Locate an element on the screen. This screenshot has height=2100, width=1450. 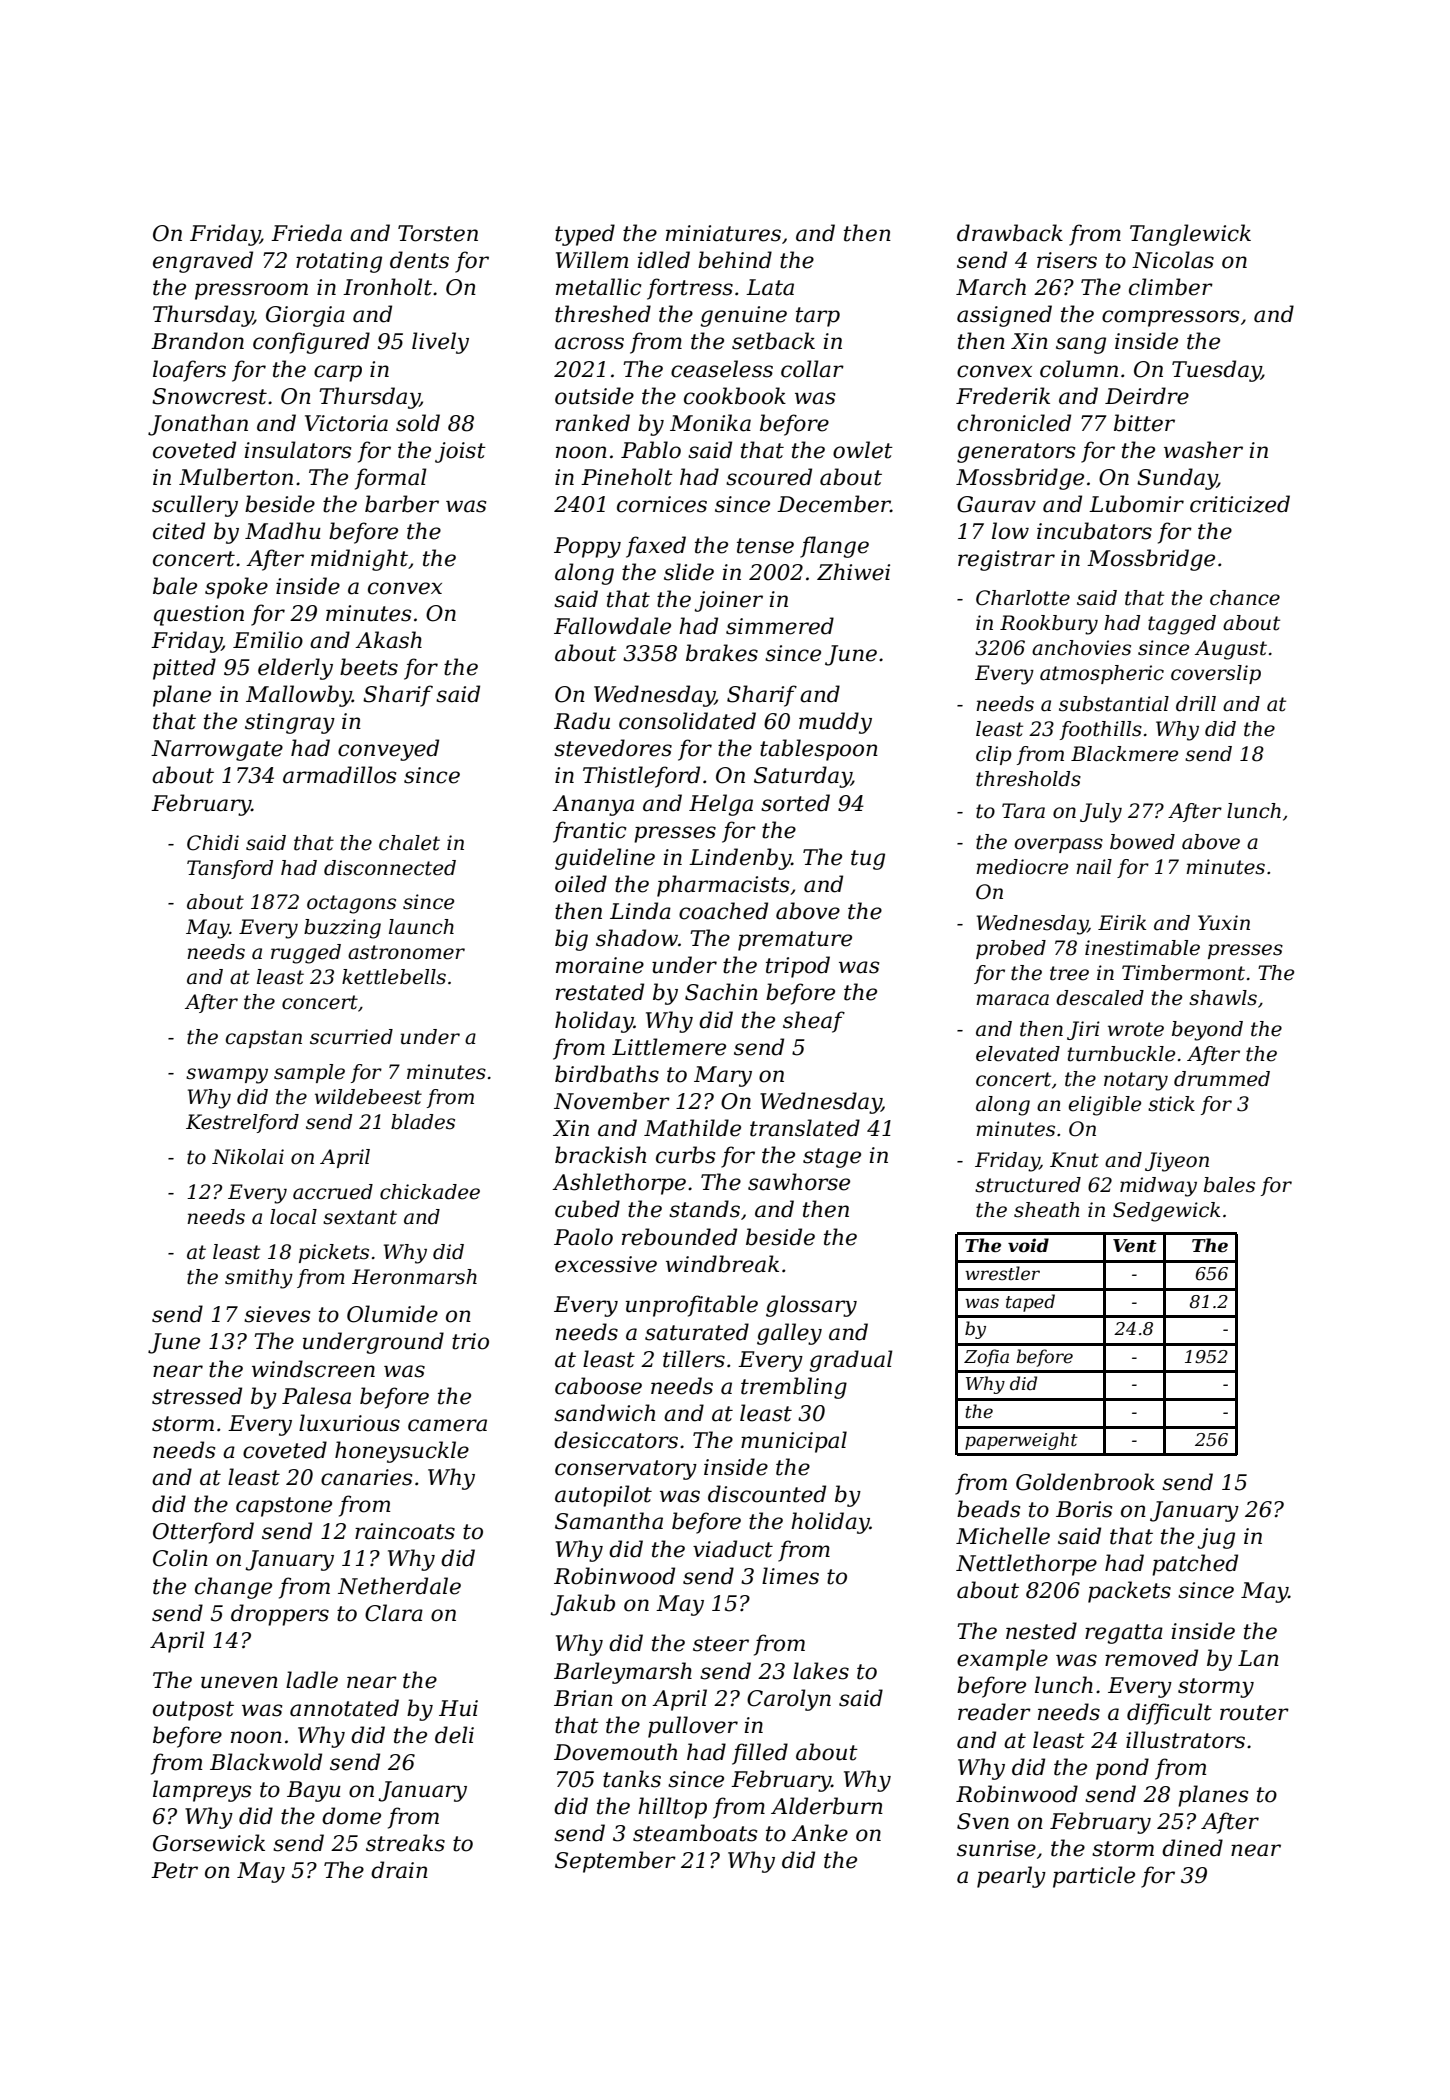
pickets is located at coordinates (334, 1253).
